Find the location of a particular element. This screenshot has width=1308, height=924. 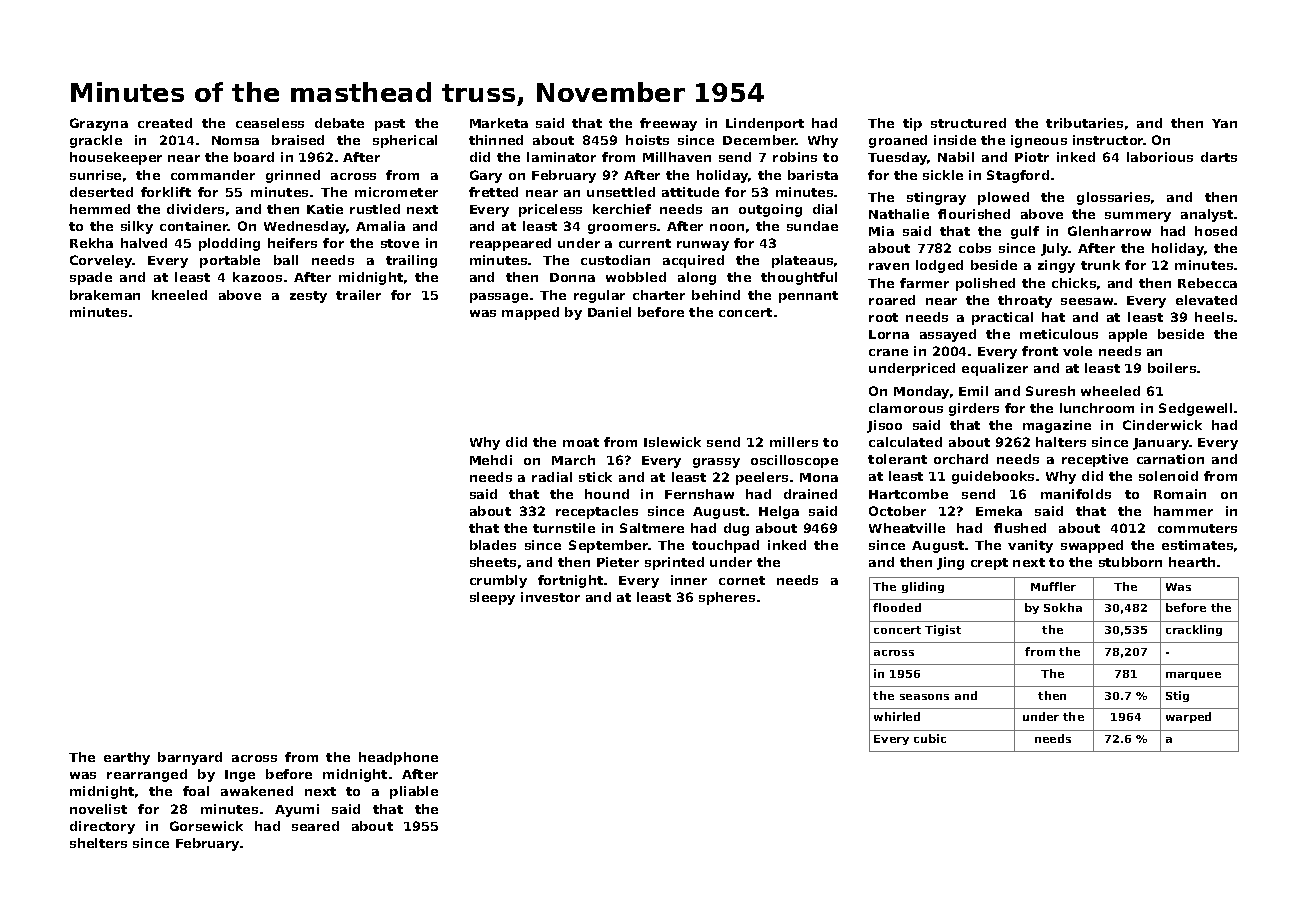

warped is located at coordinates (1188, 717).
